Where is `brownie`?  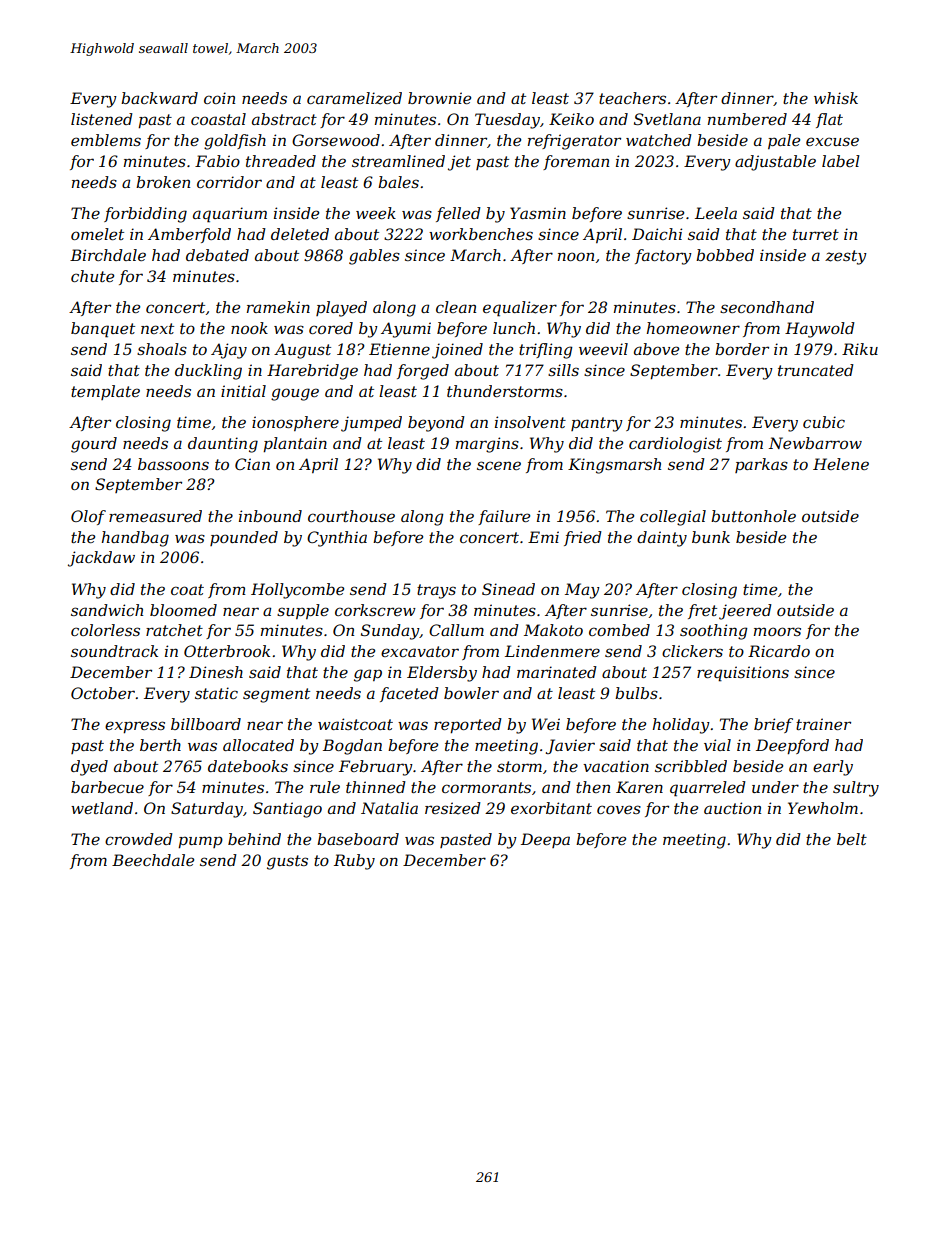
brownie is located at coordinates (439, 98).
